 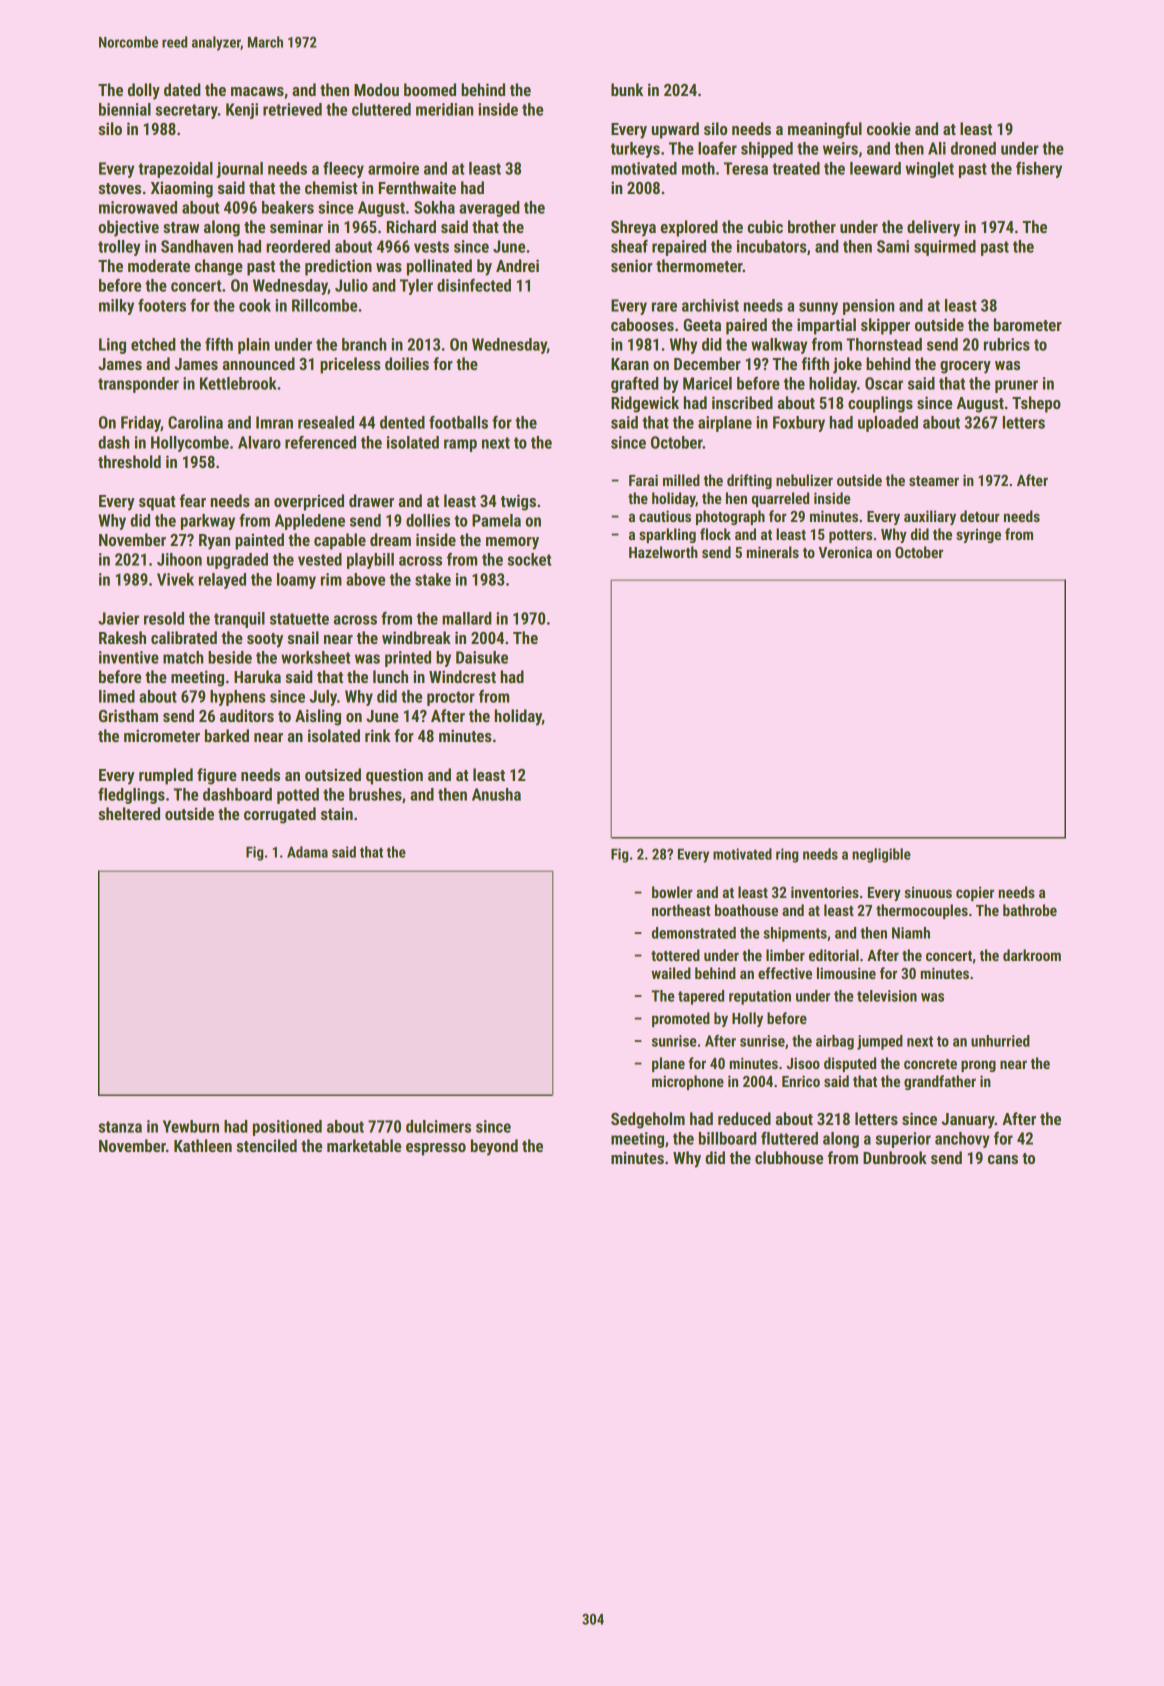 I want to click on delivery, so click(x=933, y=228).
